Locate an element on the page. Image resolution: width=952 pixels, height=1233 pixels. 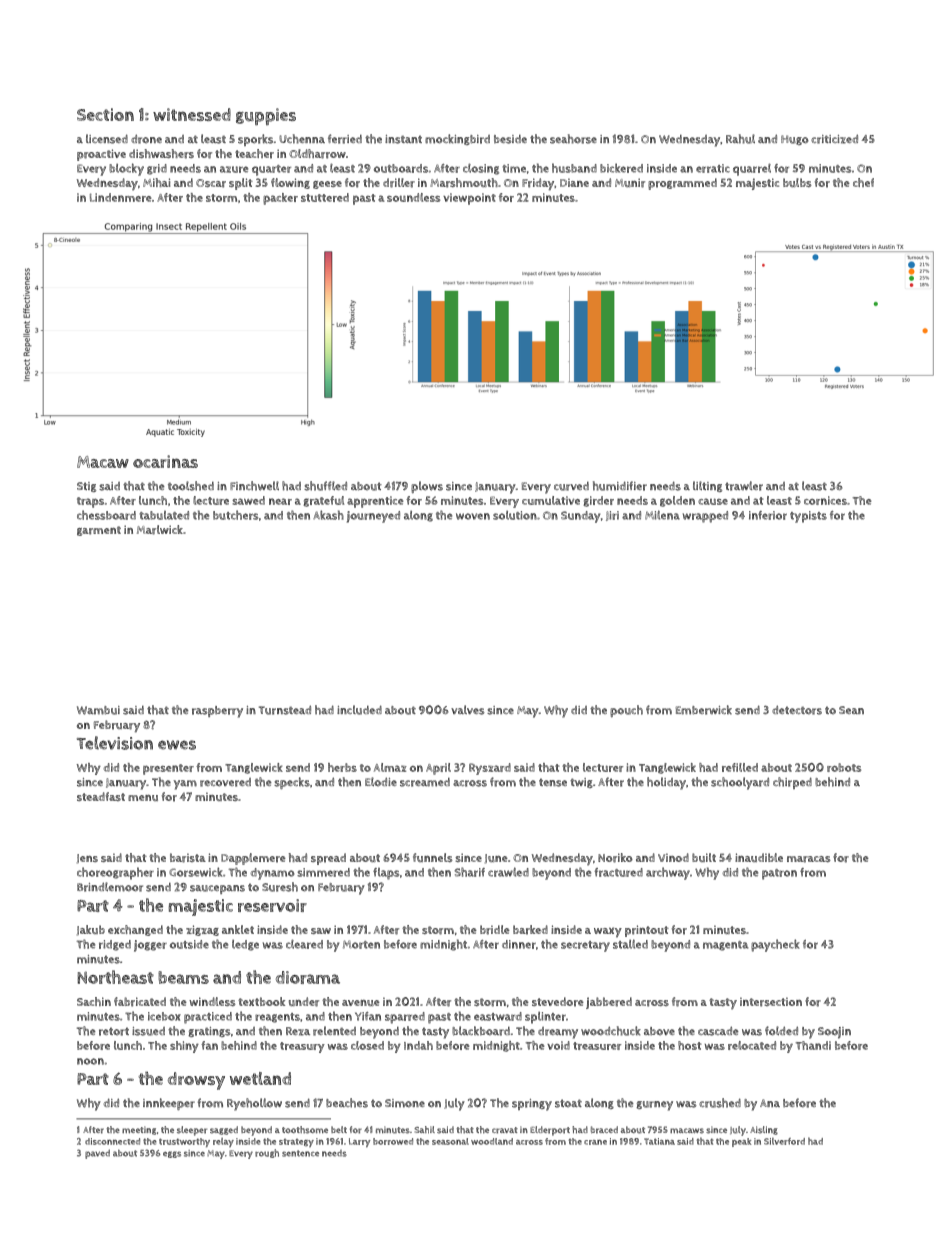
Turnstead is located at coordinates (285, 710).
